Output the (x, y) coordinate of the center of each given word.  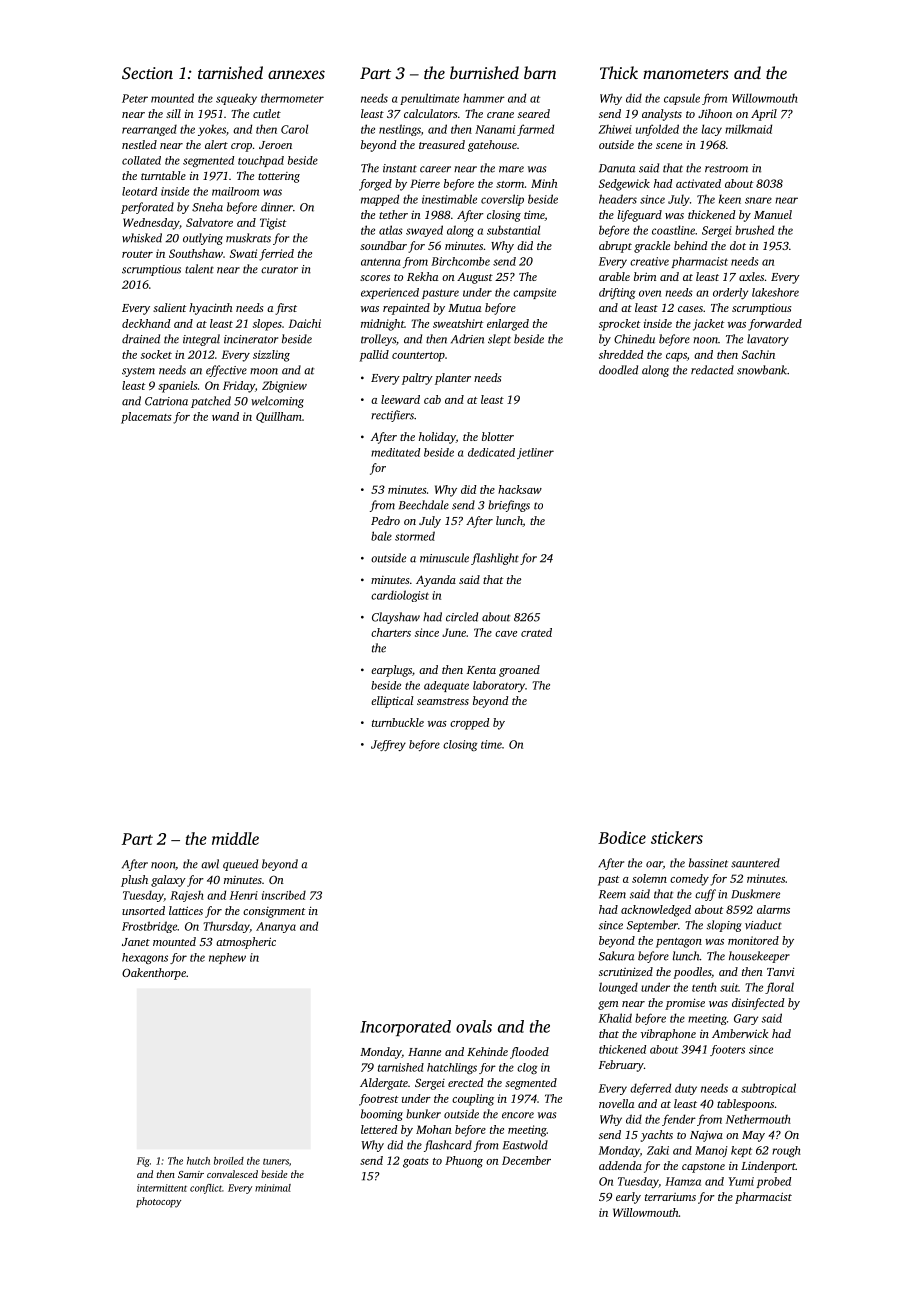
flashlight (495, 559)
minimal (273, 1188)
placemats (146, 418)
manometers (686, 74)
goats (416, 1163)
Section (147, 73)
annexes (296, 74)
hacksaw (520, 489)
